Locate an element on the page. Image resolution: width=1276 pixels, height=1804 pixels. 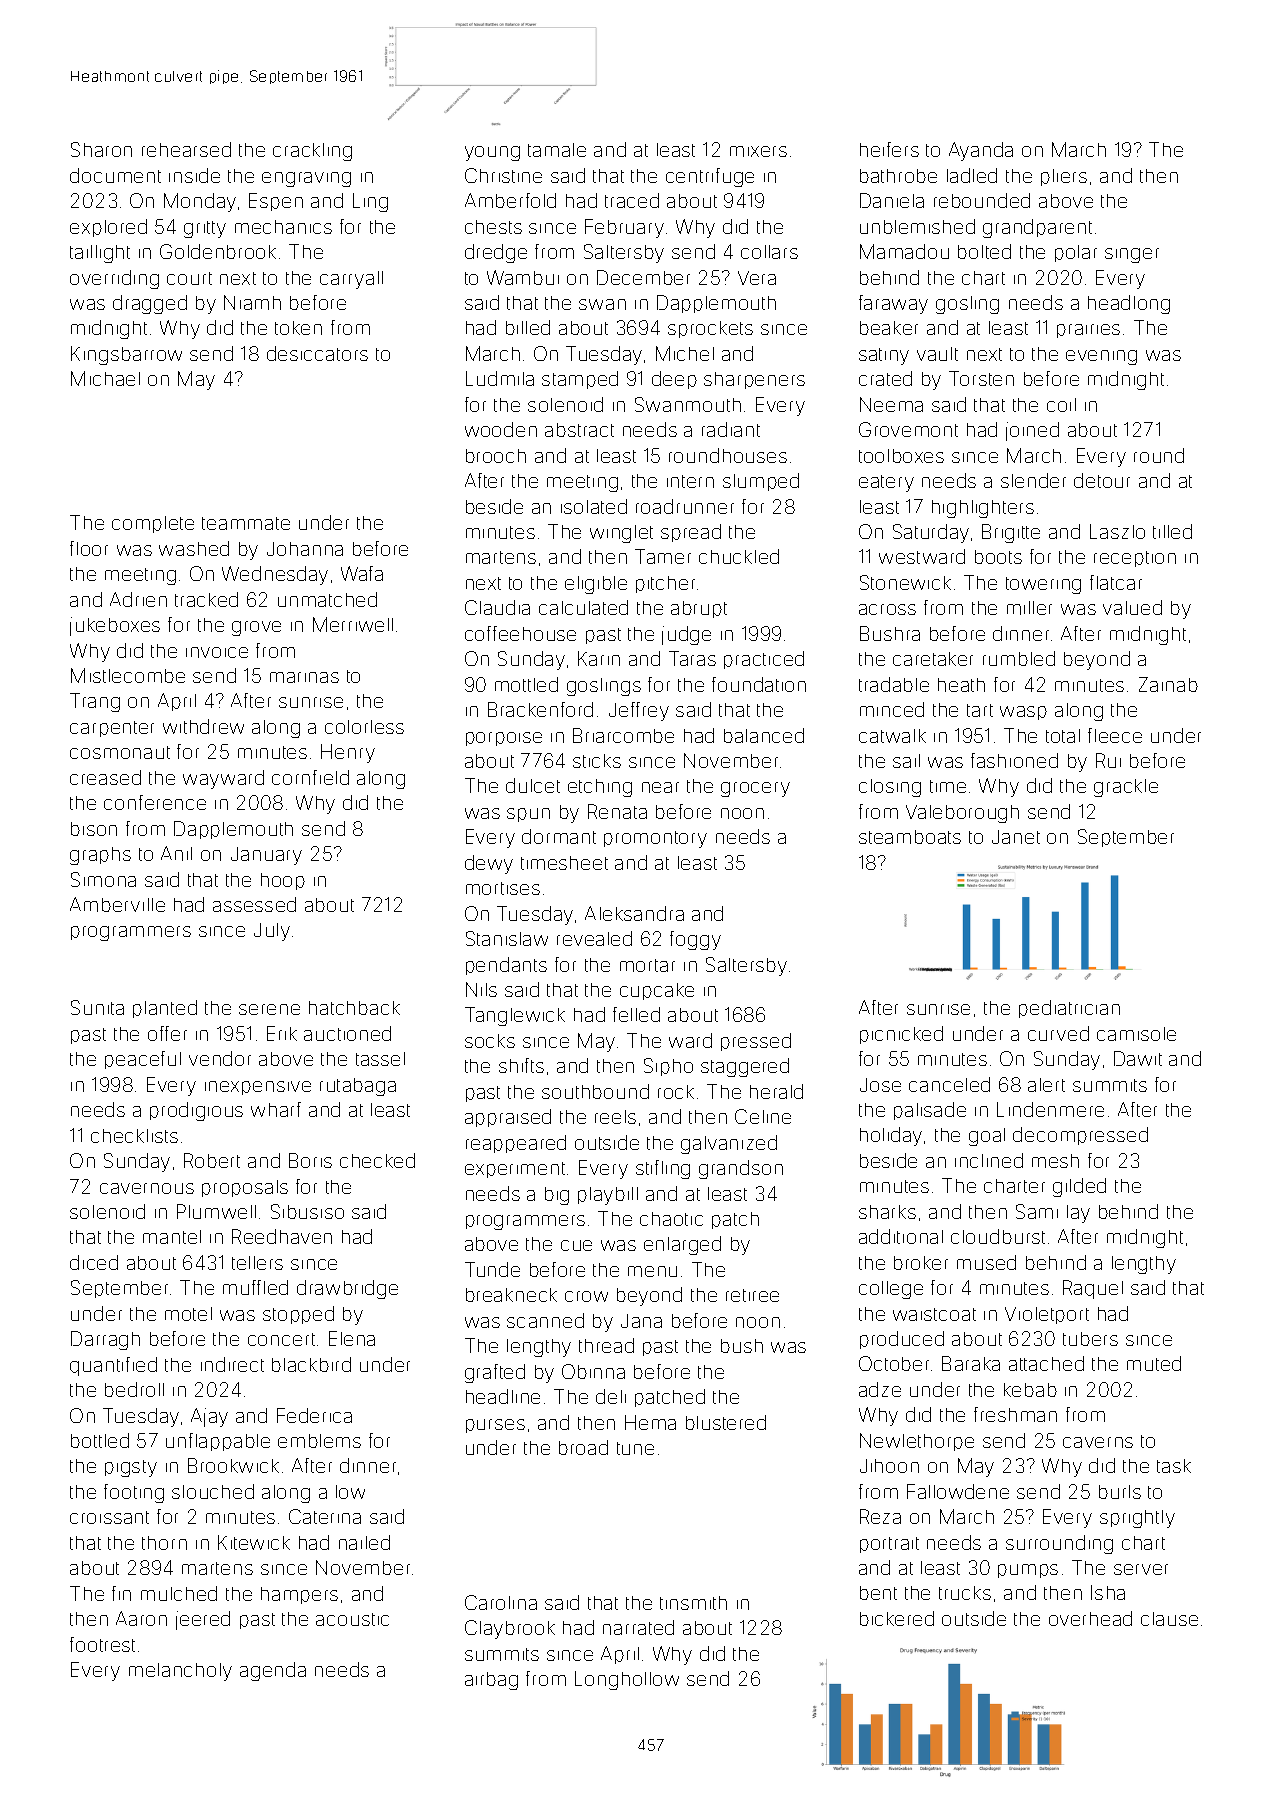
Brackenford is located at coordinates (540, 709).
